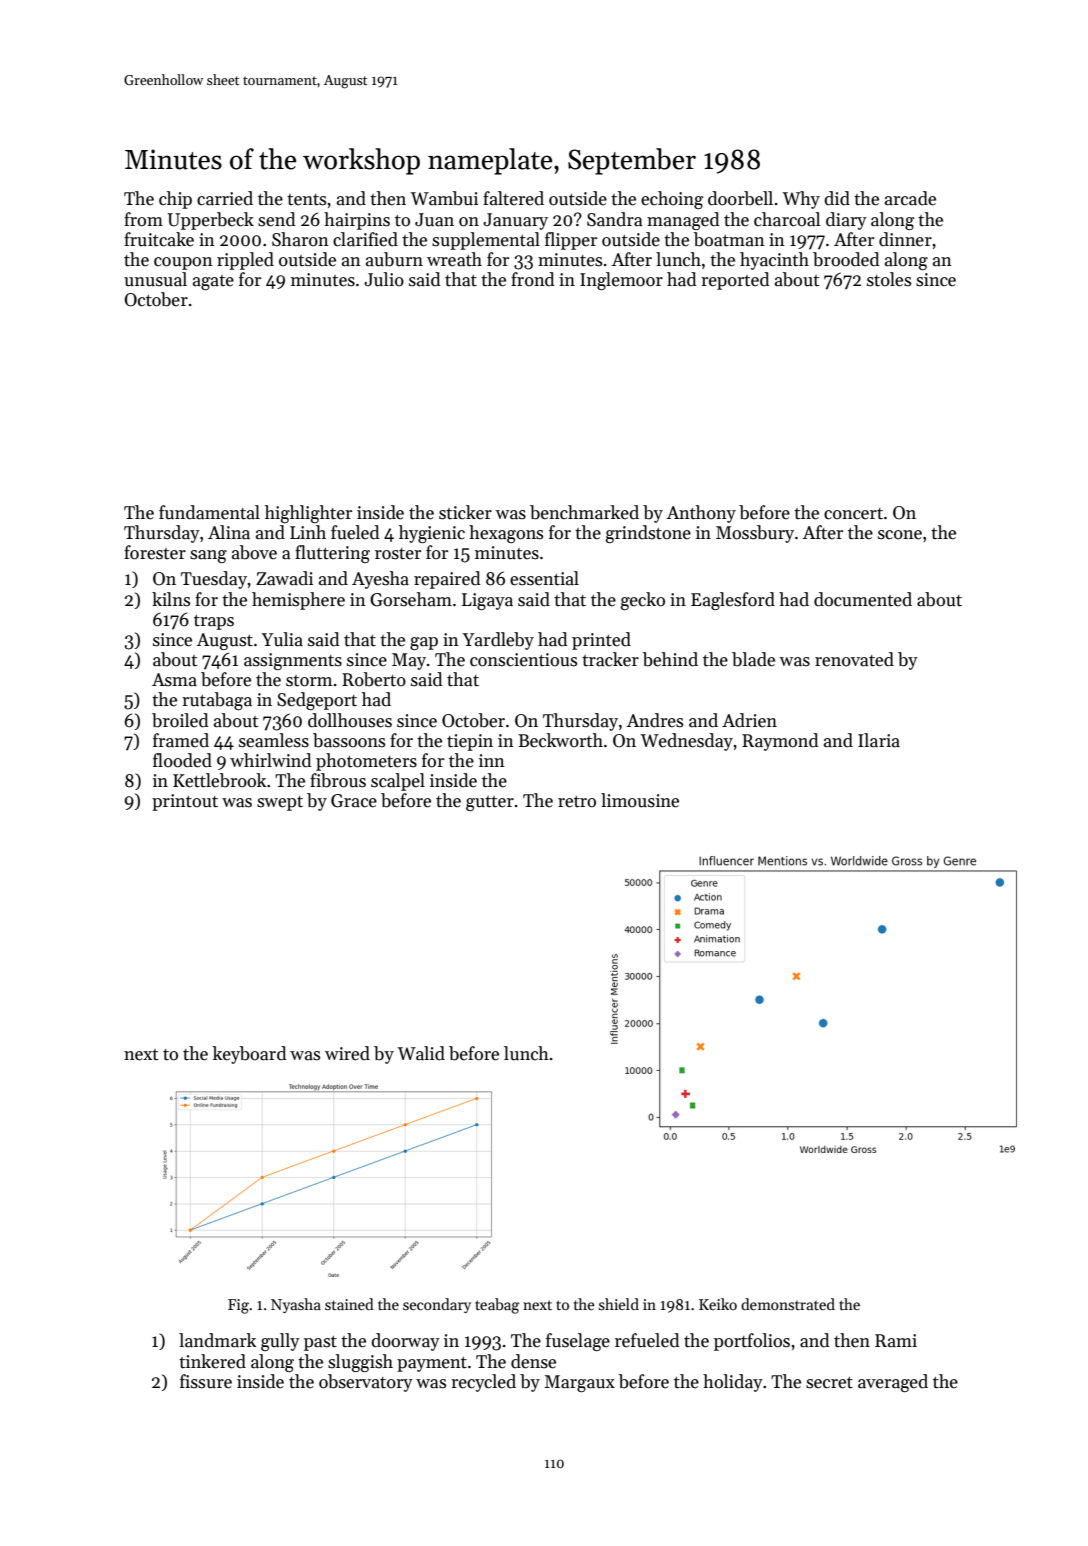  I want to click on Ilaria, so click(879, 740).
